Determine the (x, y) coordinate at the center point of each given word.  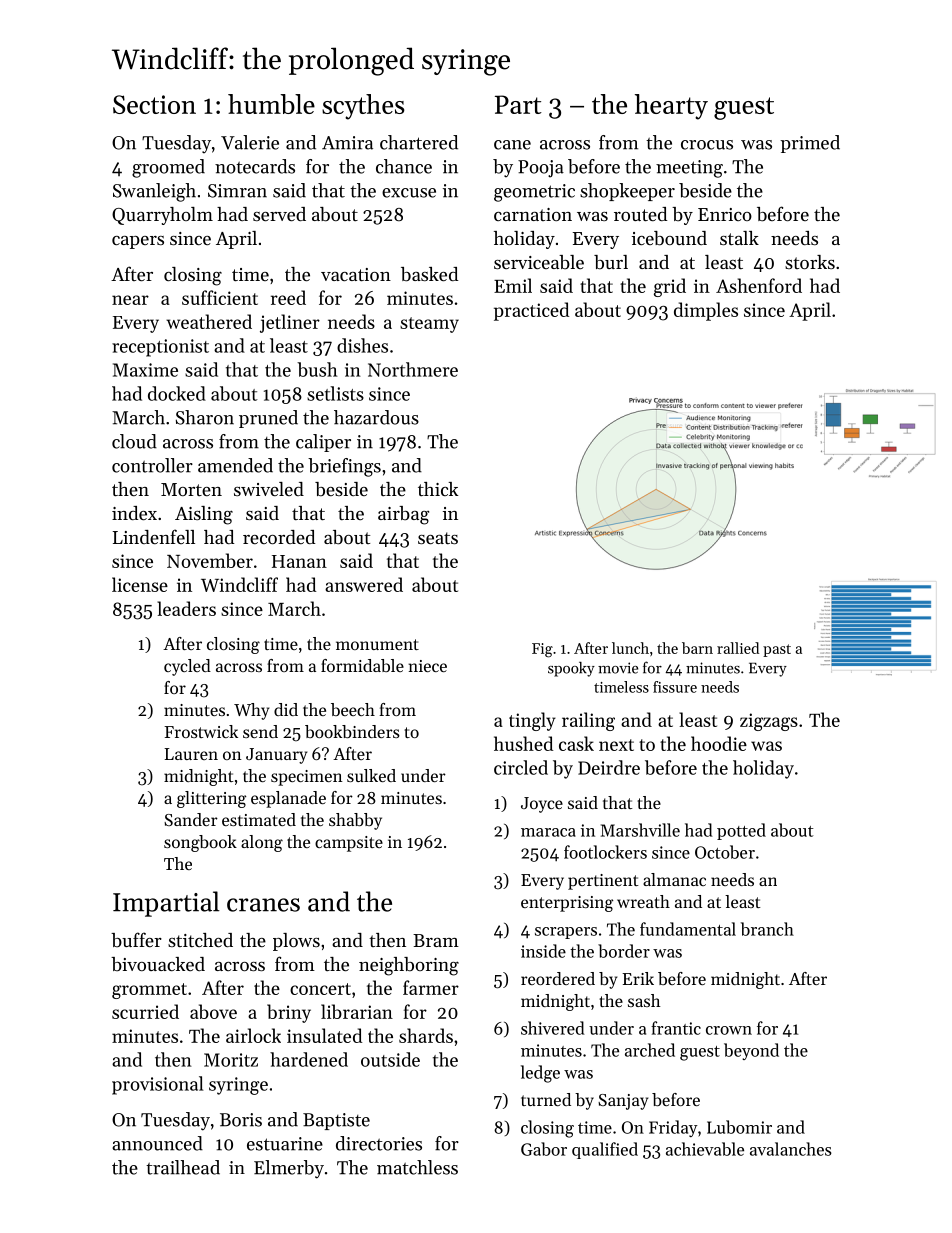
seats (438, 538)
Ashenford (759, 285)
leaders (186, 608)
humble (271, 104)
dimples (706, 311)
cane (512, 145)
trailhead (183, 1167)
